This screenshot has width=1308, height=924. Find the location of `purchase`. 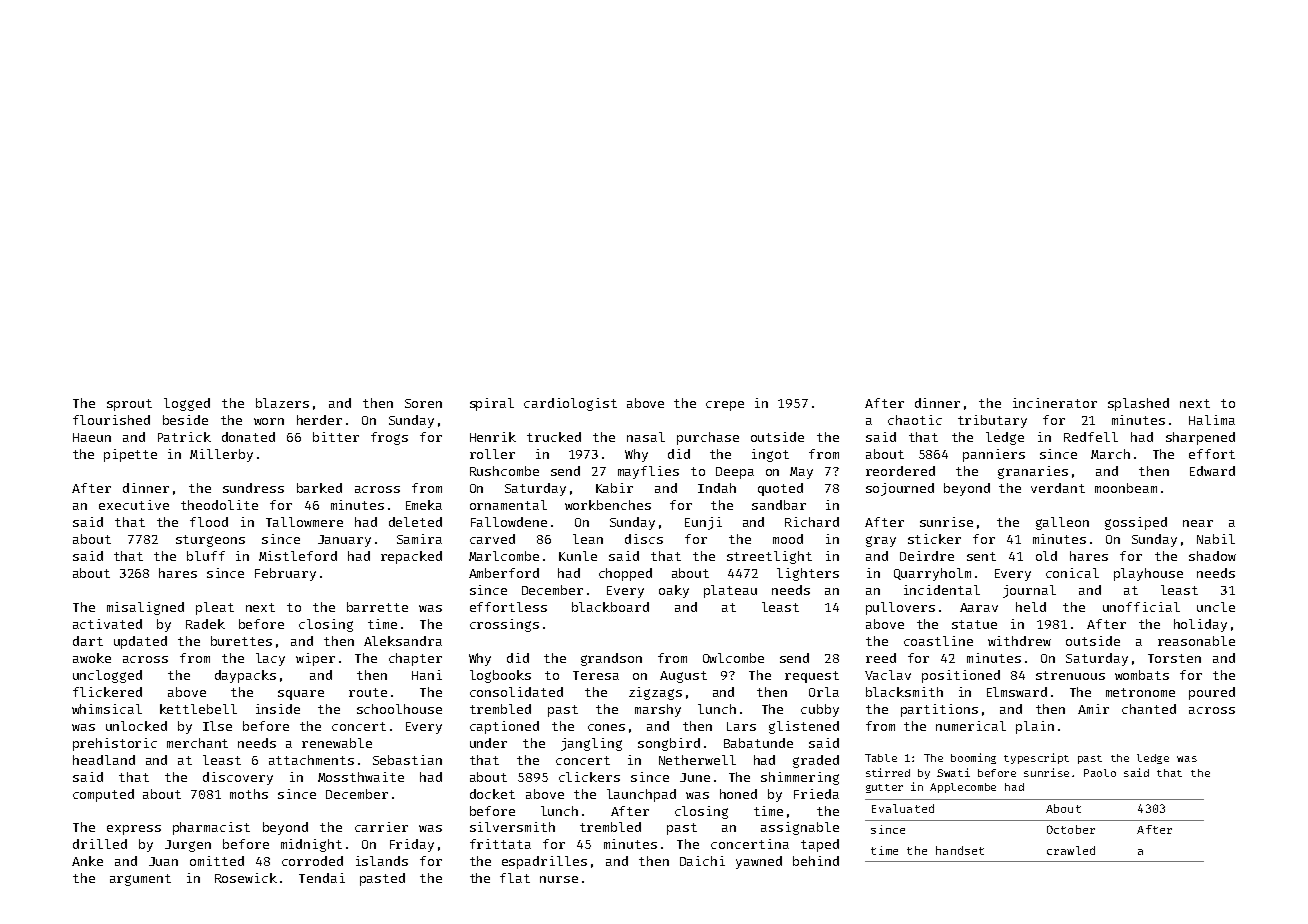

purchase is located at coordinates (708, 438).
